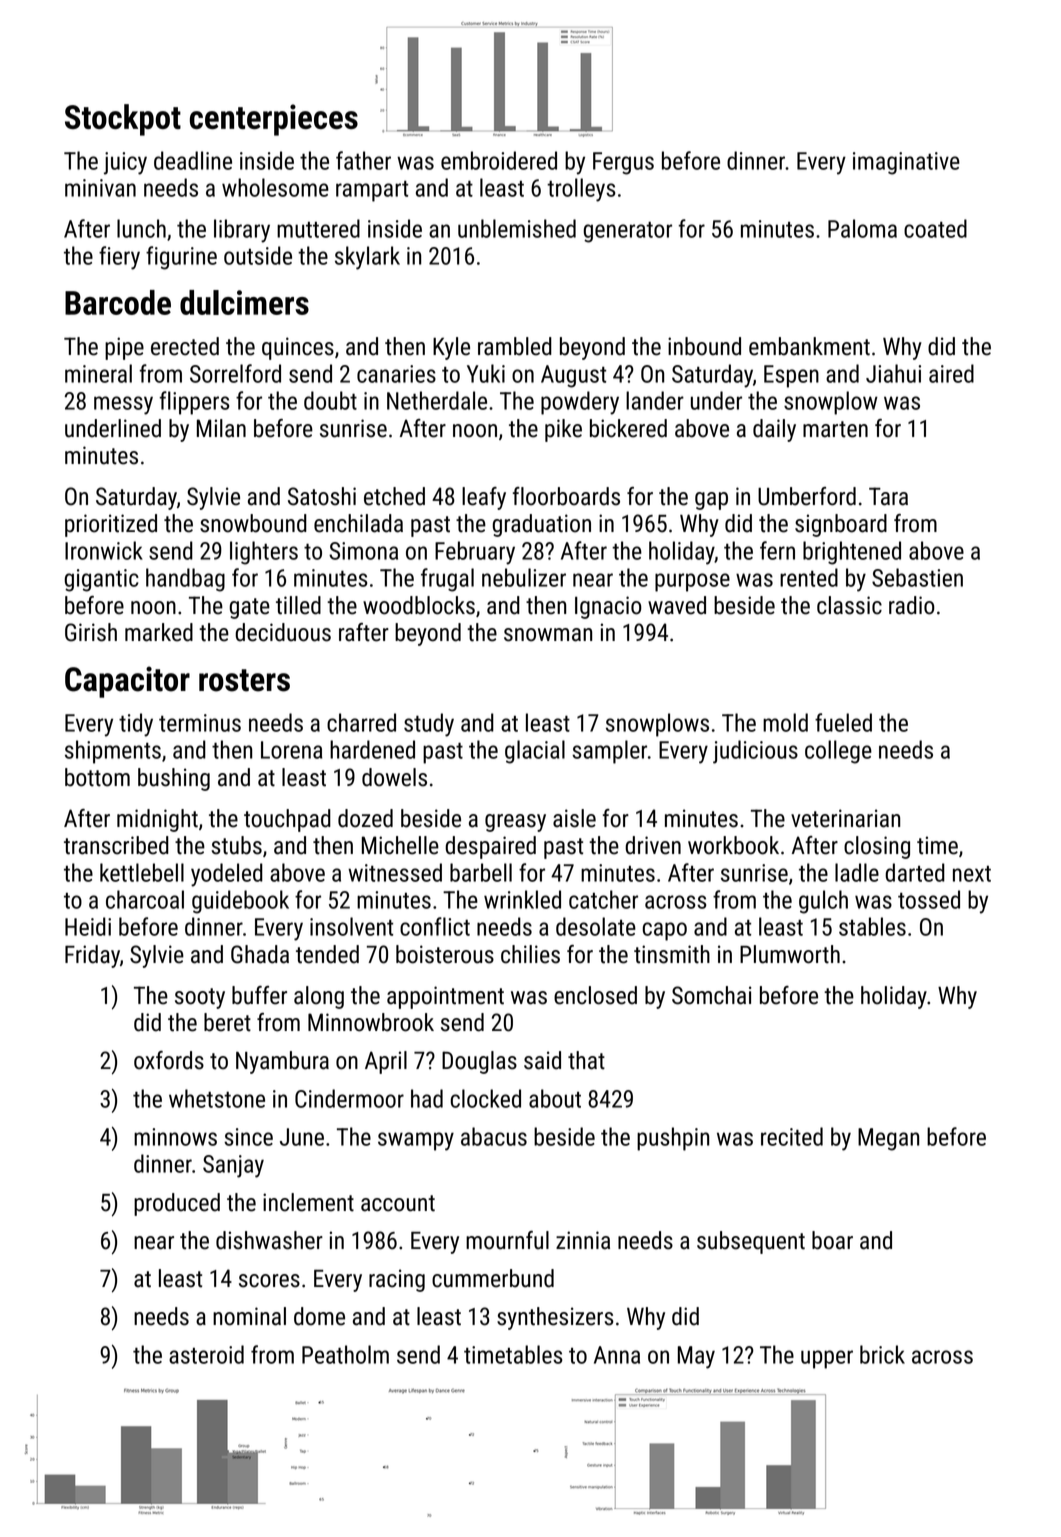  Describe the element at coordinates (888, 496) in the document. I see `Tara` at that location.
